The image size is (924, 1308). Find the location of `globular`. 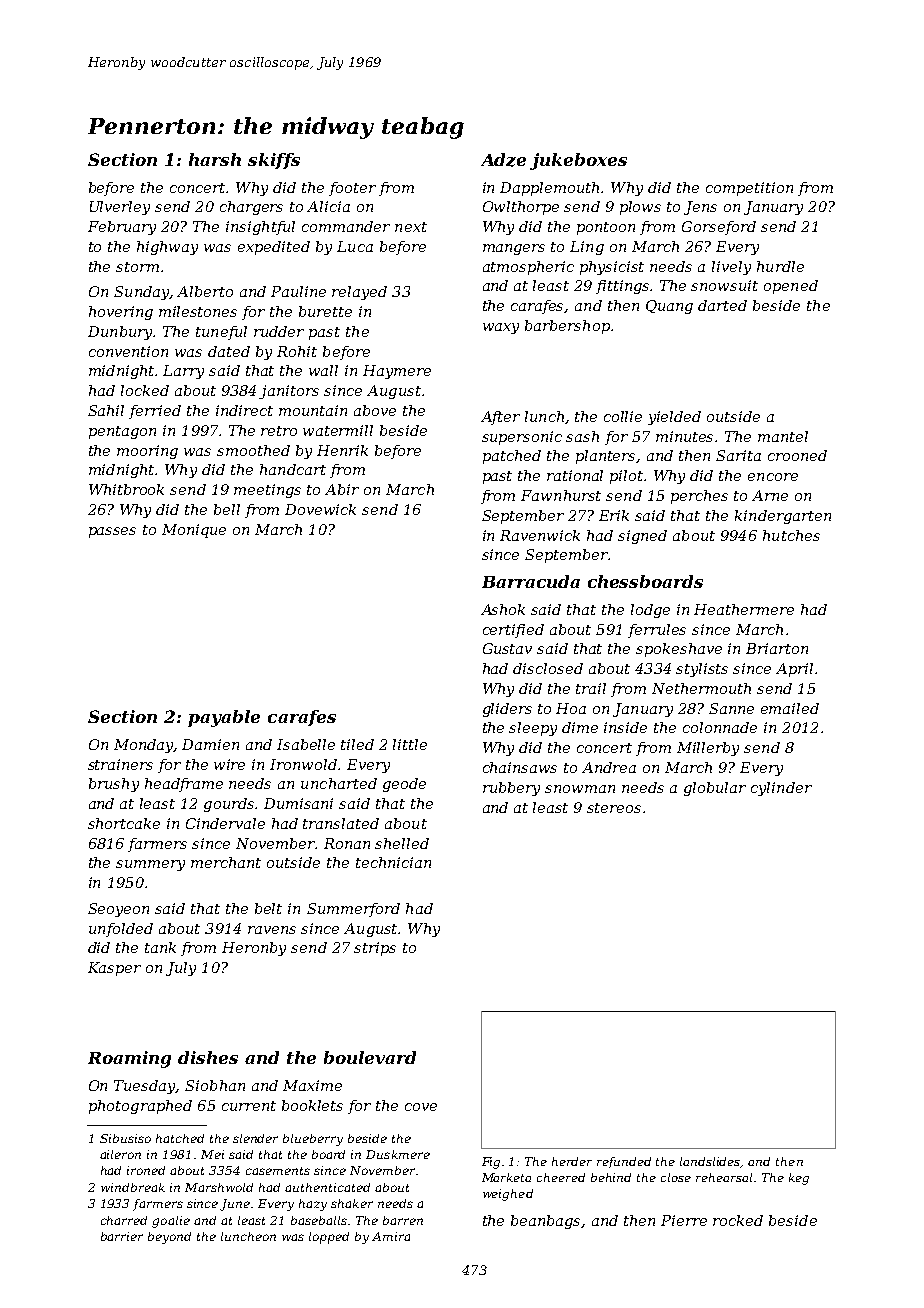

globular is located at coordinates (715, 789).
